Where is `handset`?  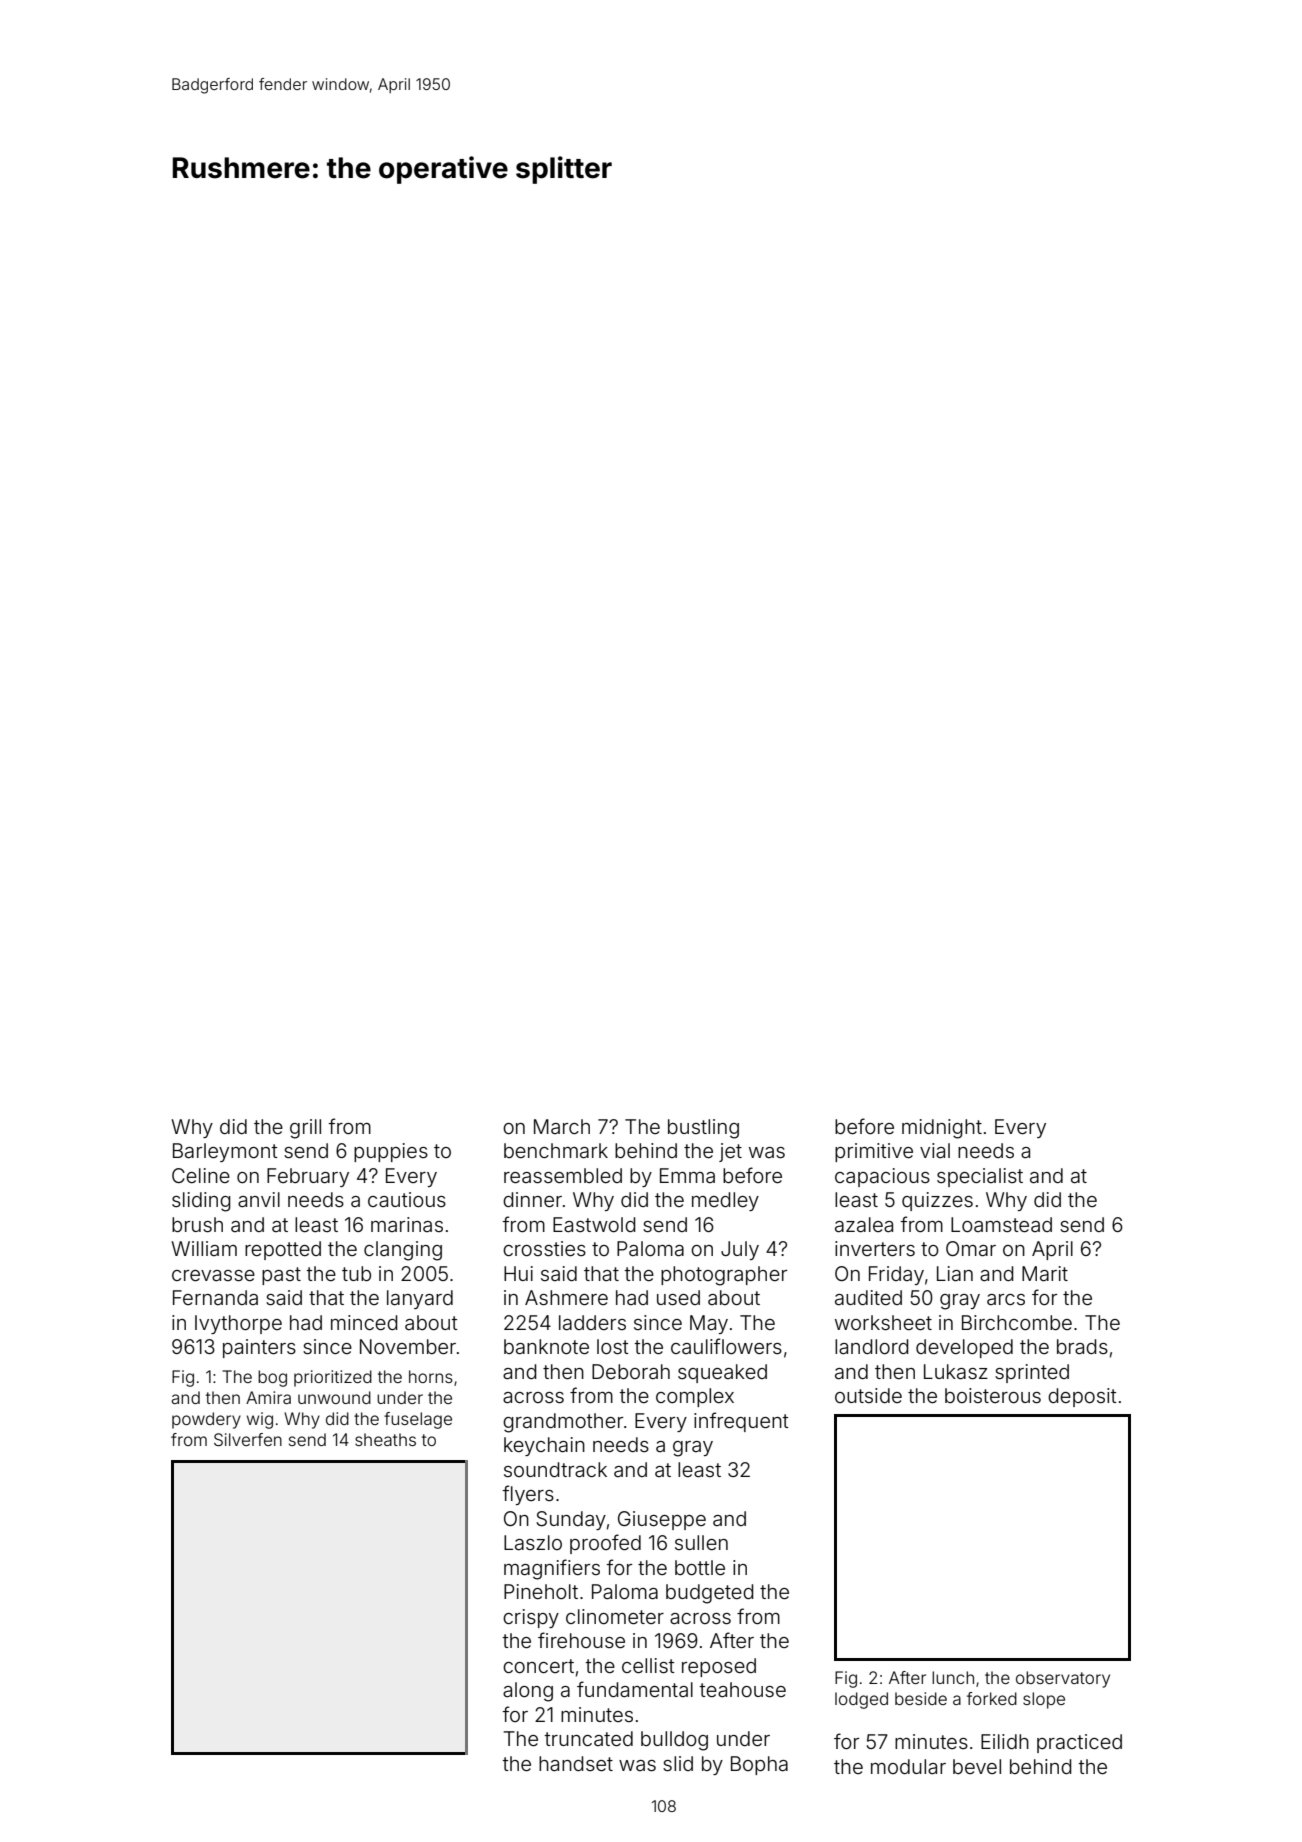
handset is located at coordinates (576, 1763).
